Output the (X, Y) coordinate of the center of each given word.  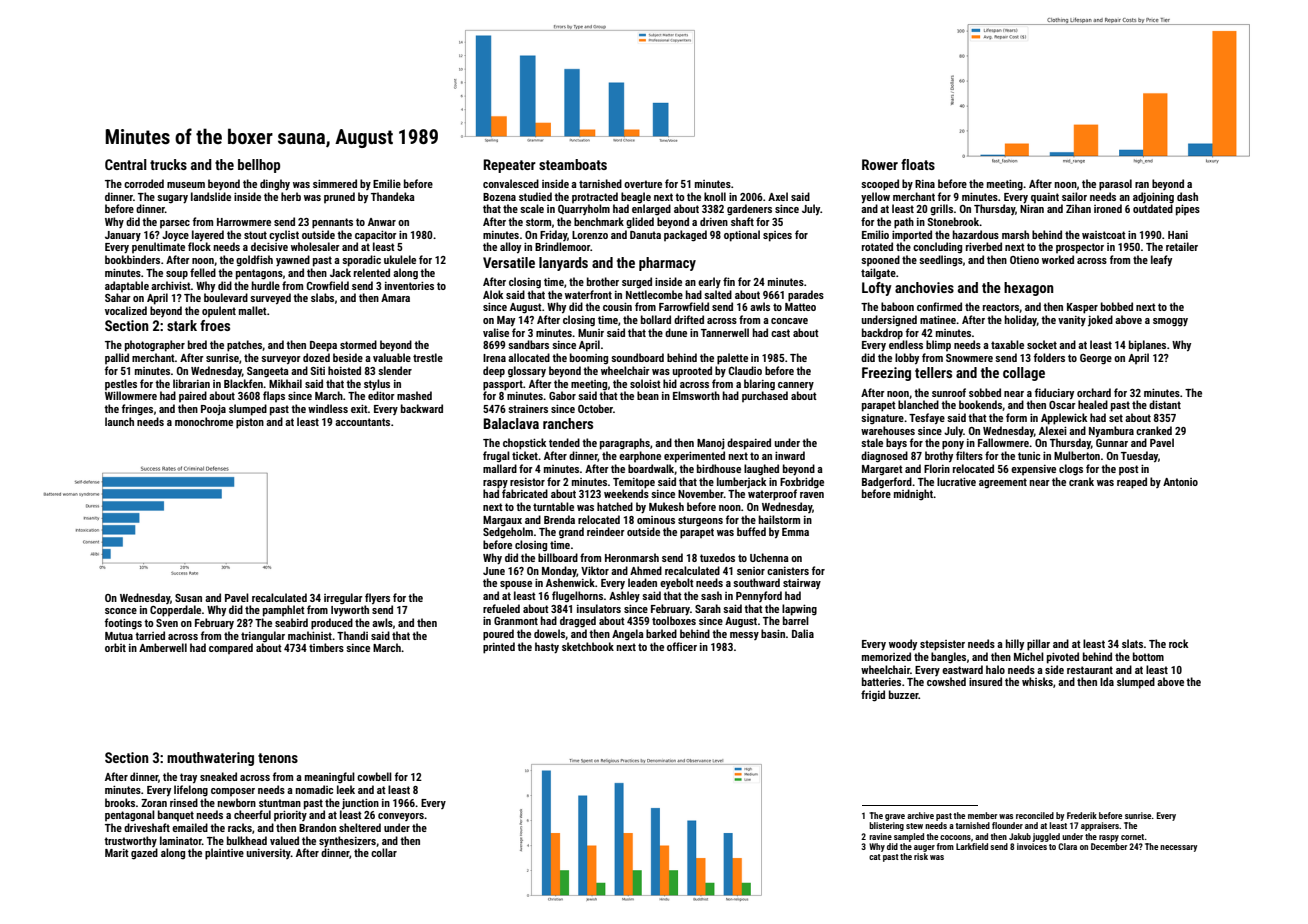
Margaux (502, 521)
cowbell (374, 776)
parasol (1115, 185)
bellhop (259, 166)
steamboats (573, 164)
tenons (278, 758)
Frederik (1082, 815)
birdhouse (719, 468)
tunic (1029, 456)
